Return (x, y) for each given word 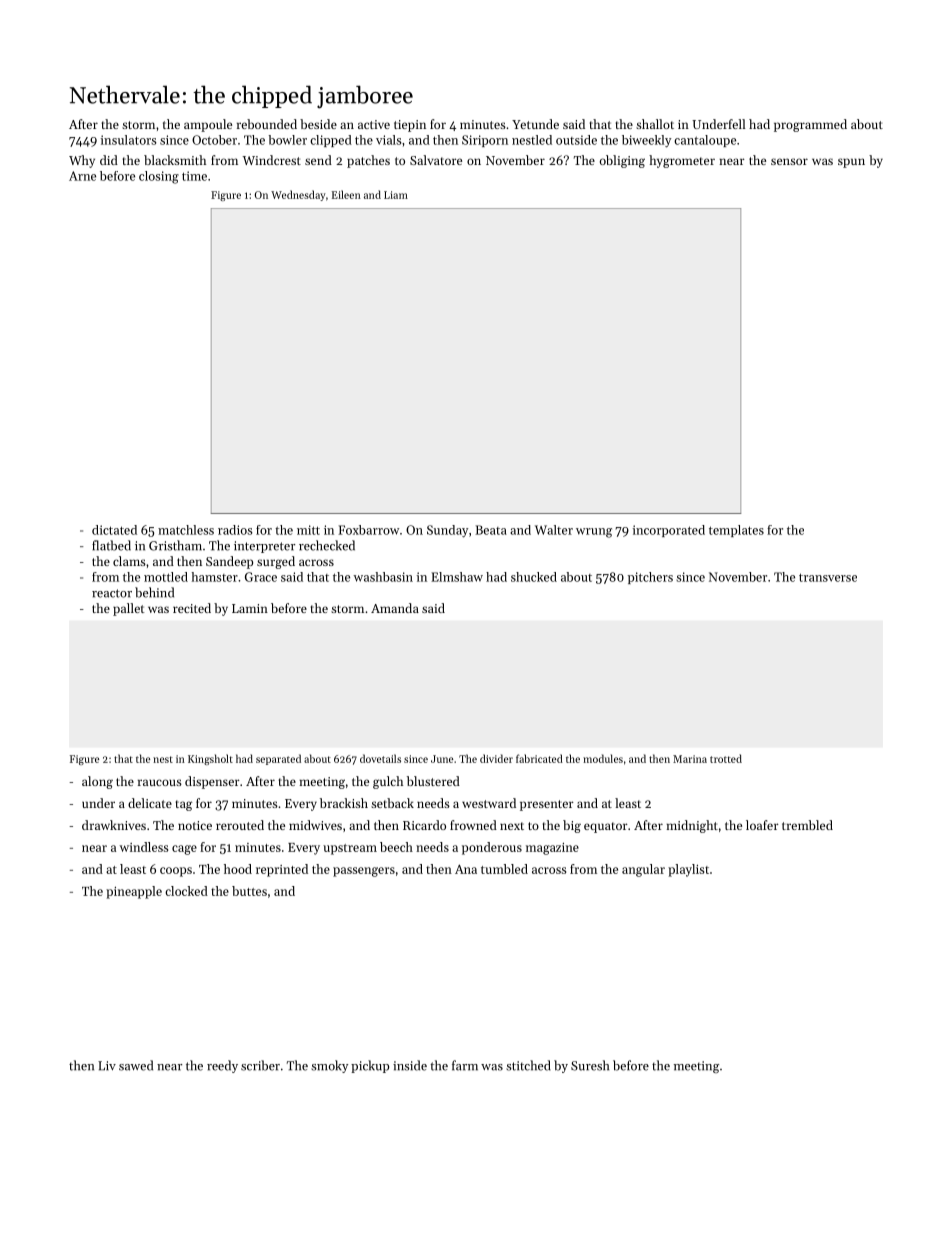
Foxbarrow (368, 530)
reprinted (282, 870)
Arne (82, 176)
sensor (789, 161)
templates (736, 531)
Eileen (346, 194)
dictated (114, 530)
